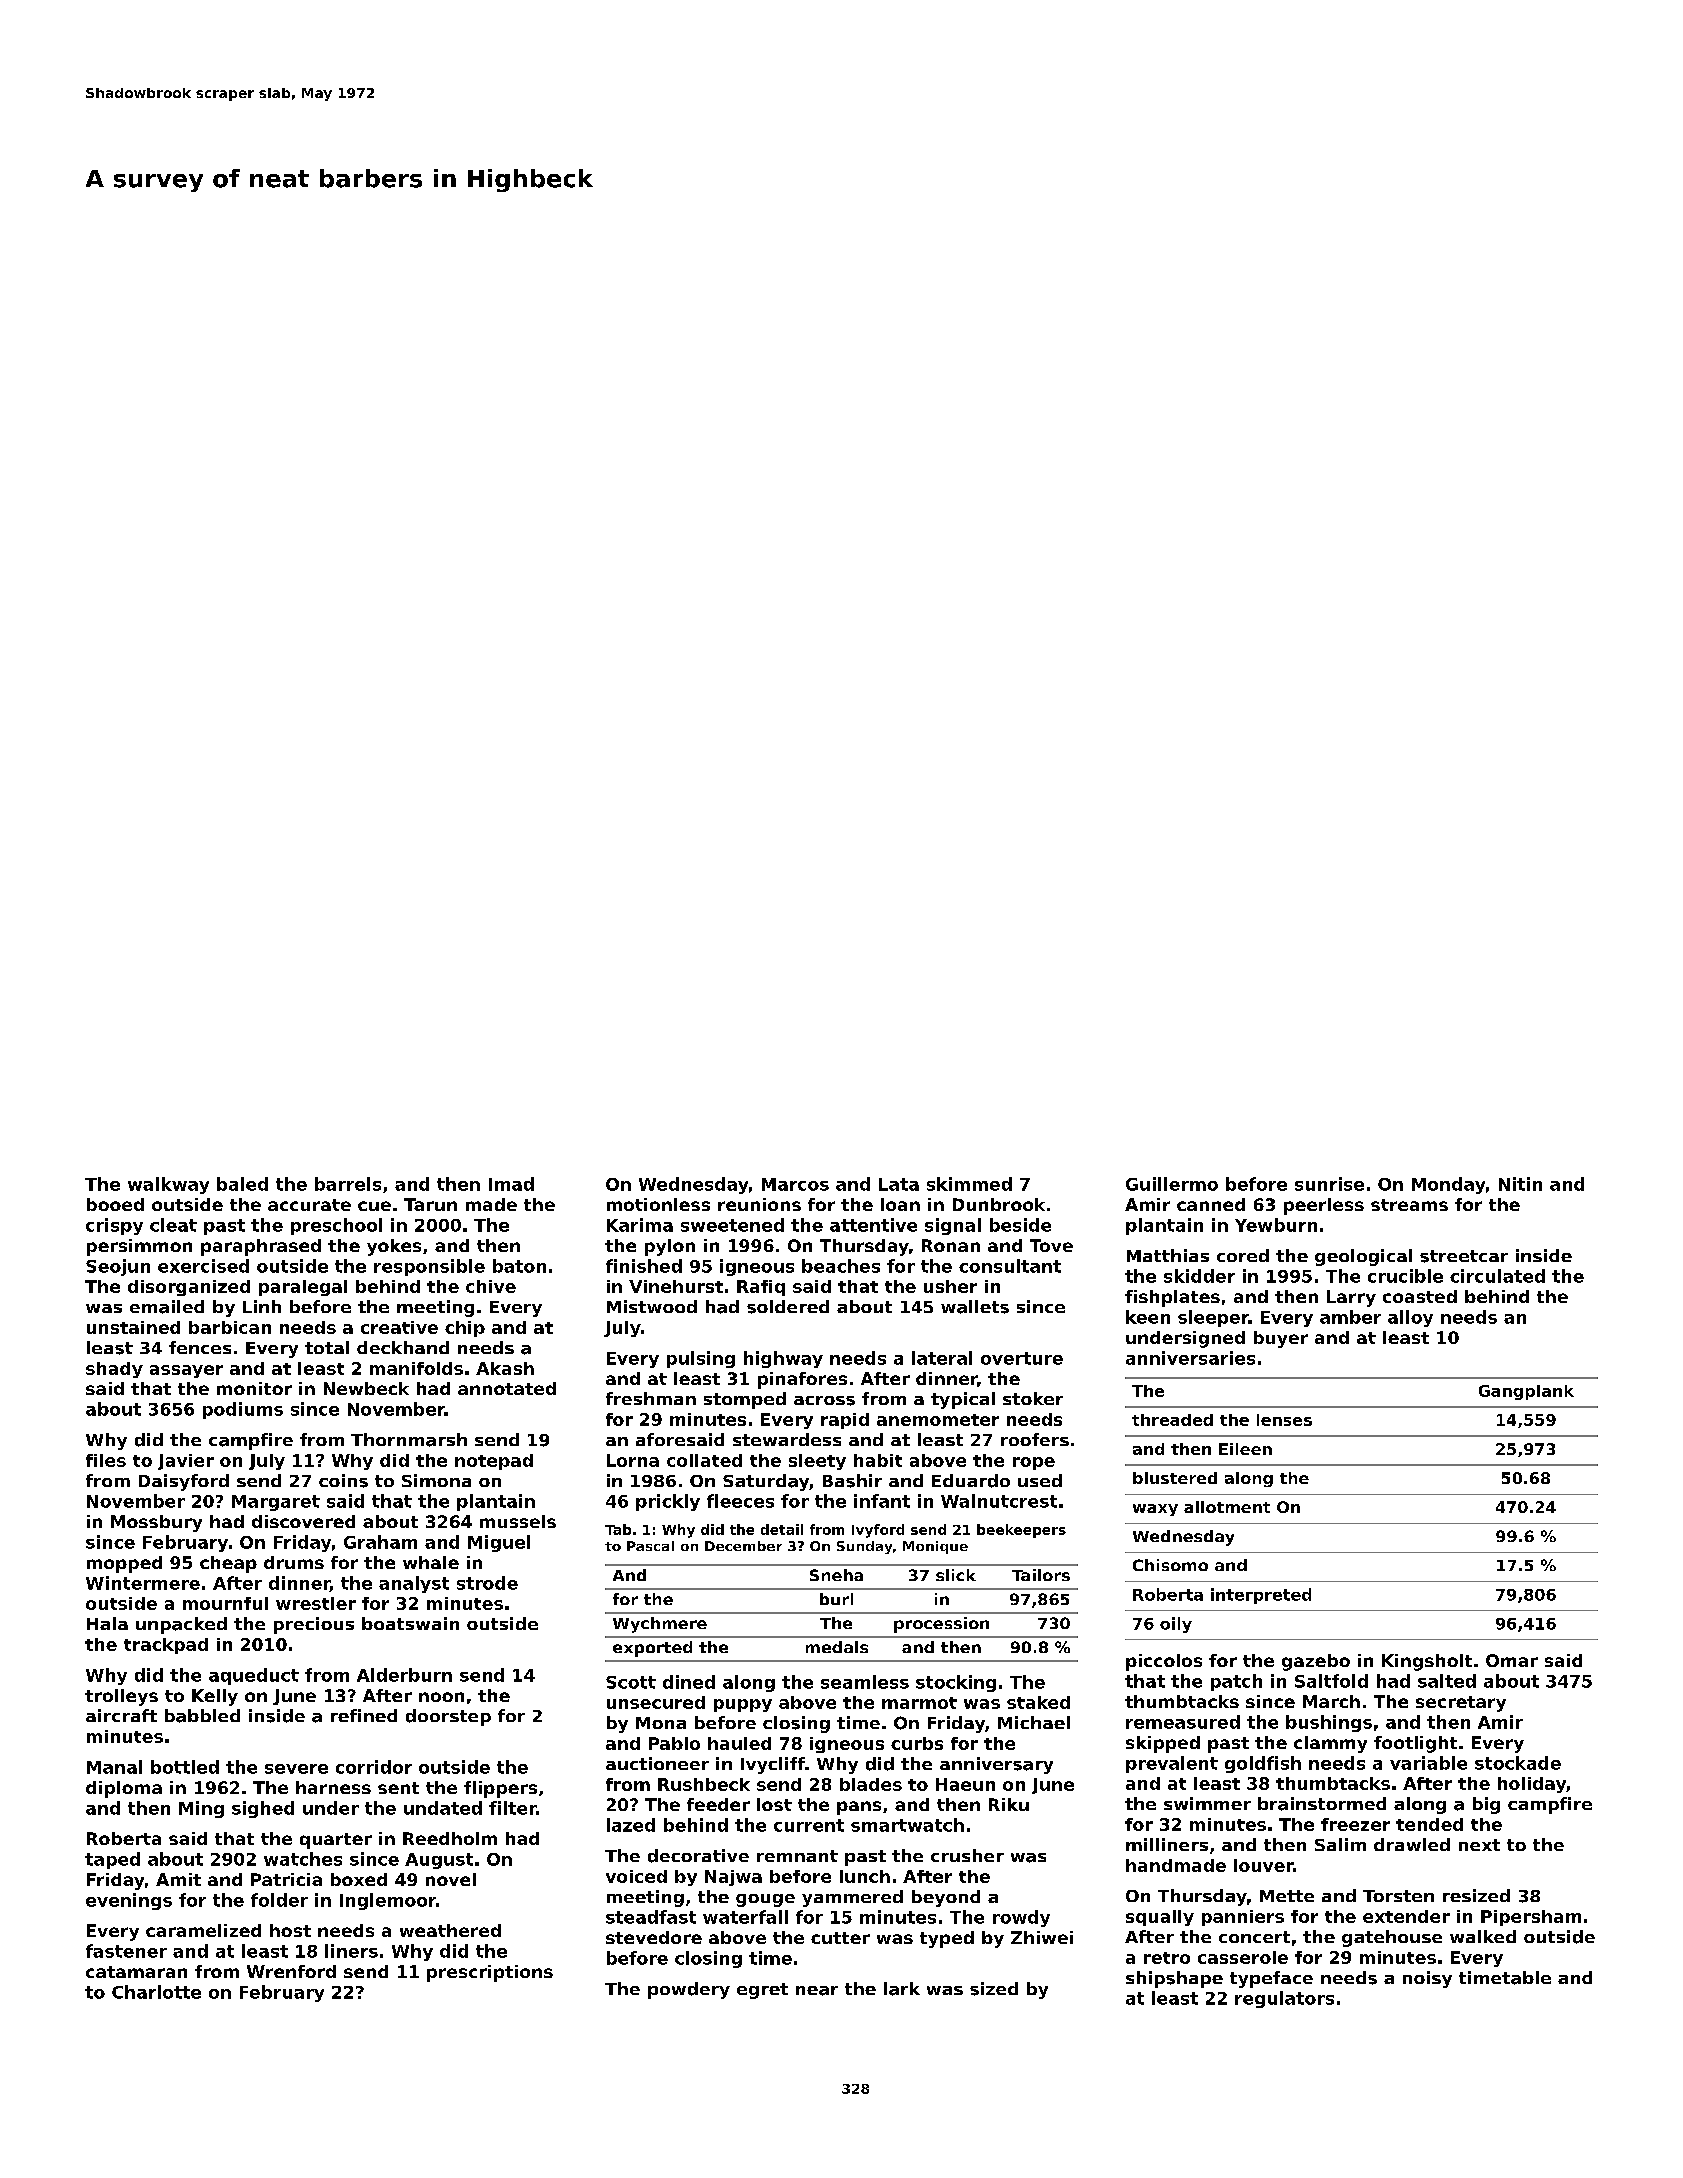 The height and width of the image is (2178, 1683). What do you see at coordinates (941, 1625) in the image?
I see `procession` at bounding box center [941, 1625].
